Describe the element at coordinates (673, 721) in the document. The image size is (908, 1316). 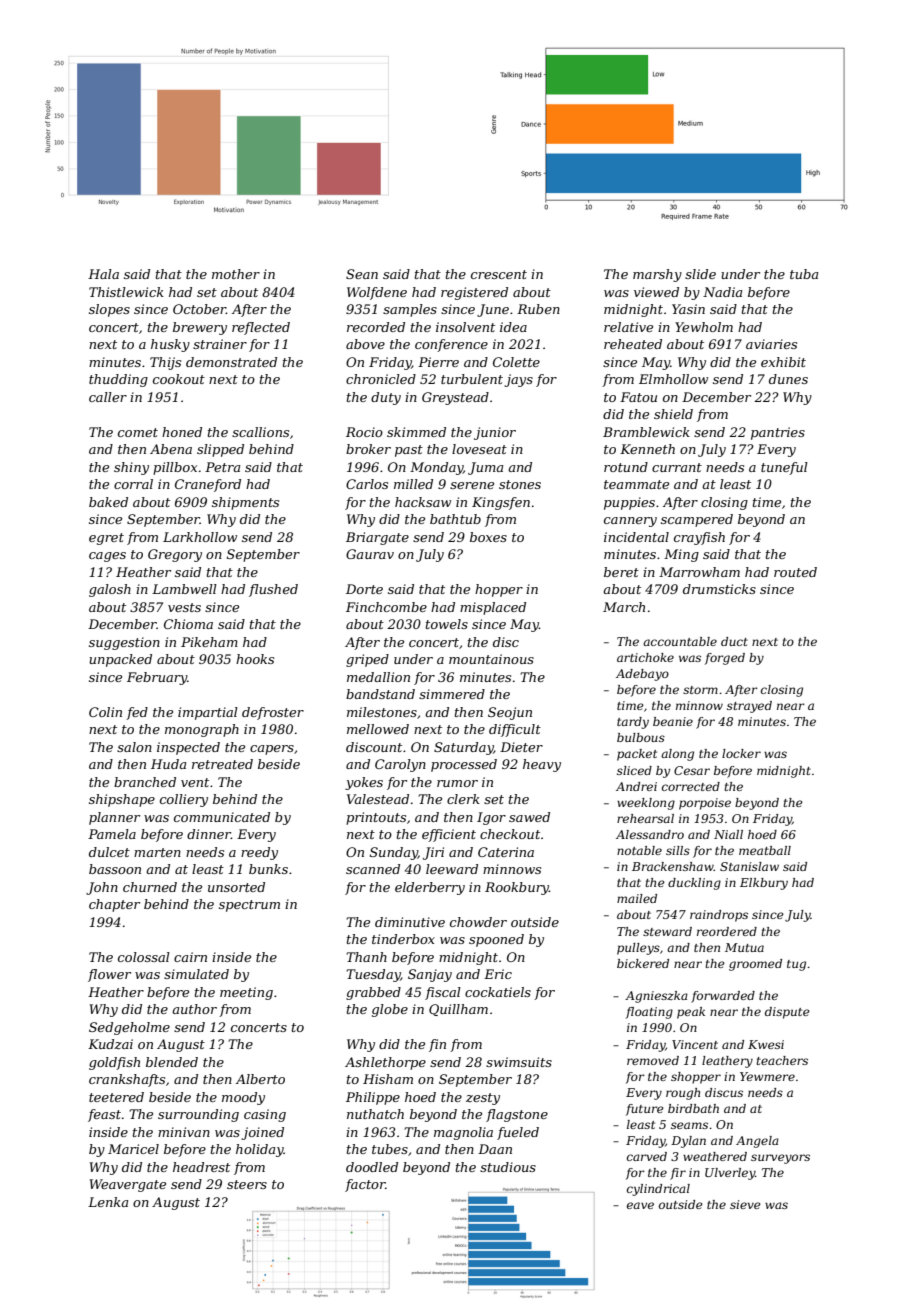
I see `beanie` at that location.
